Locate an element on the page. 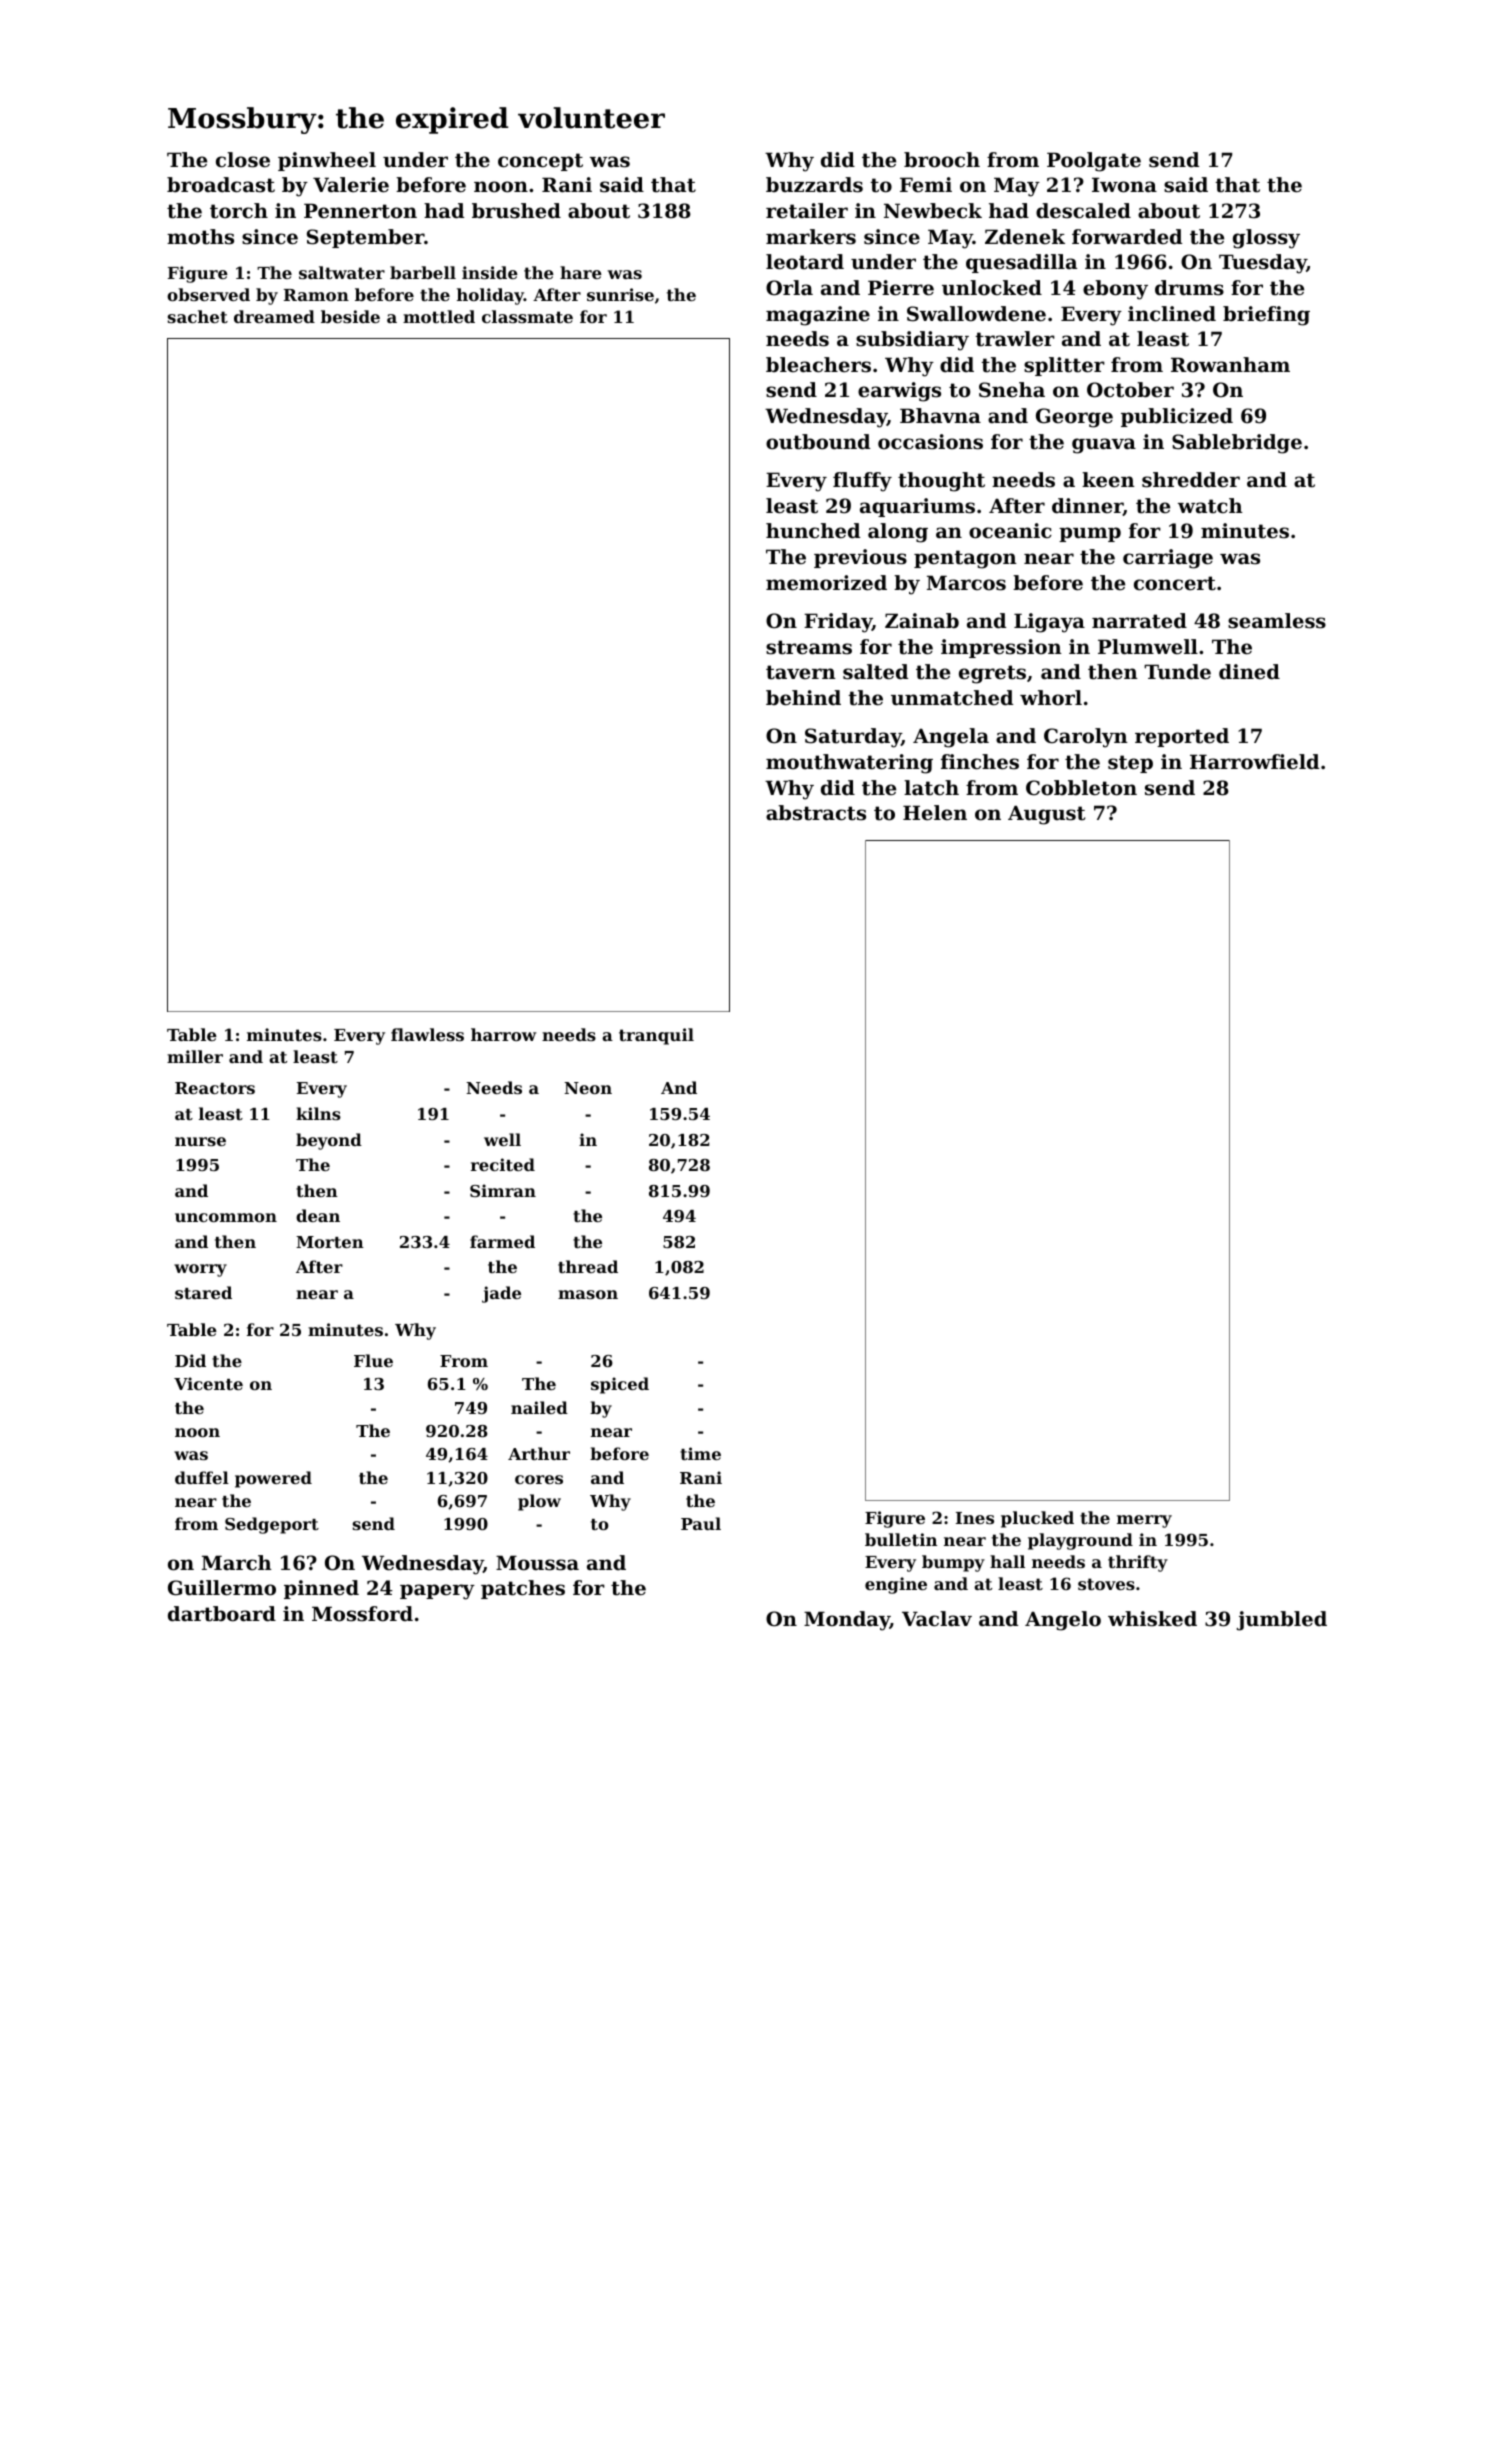 Image resolution: width=1496 pixels, height=2464 pixels. plucked is located at coordinates (1037, 1519).
